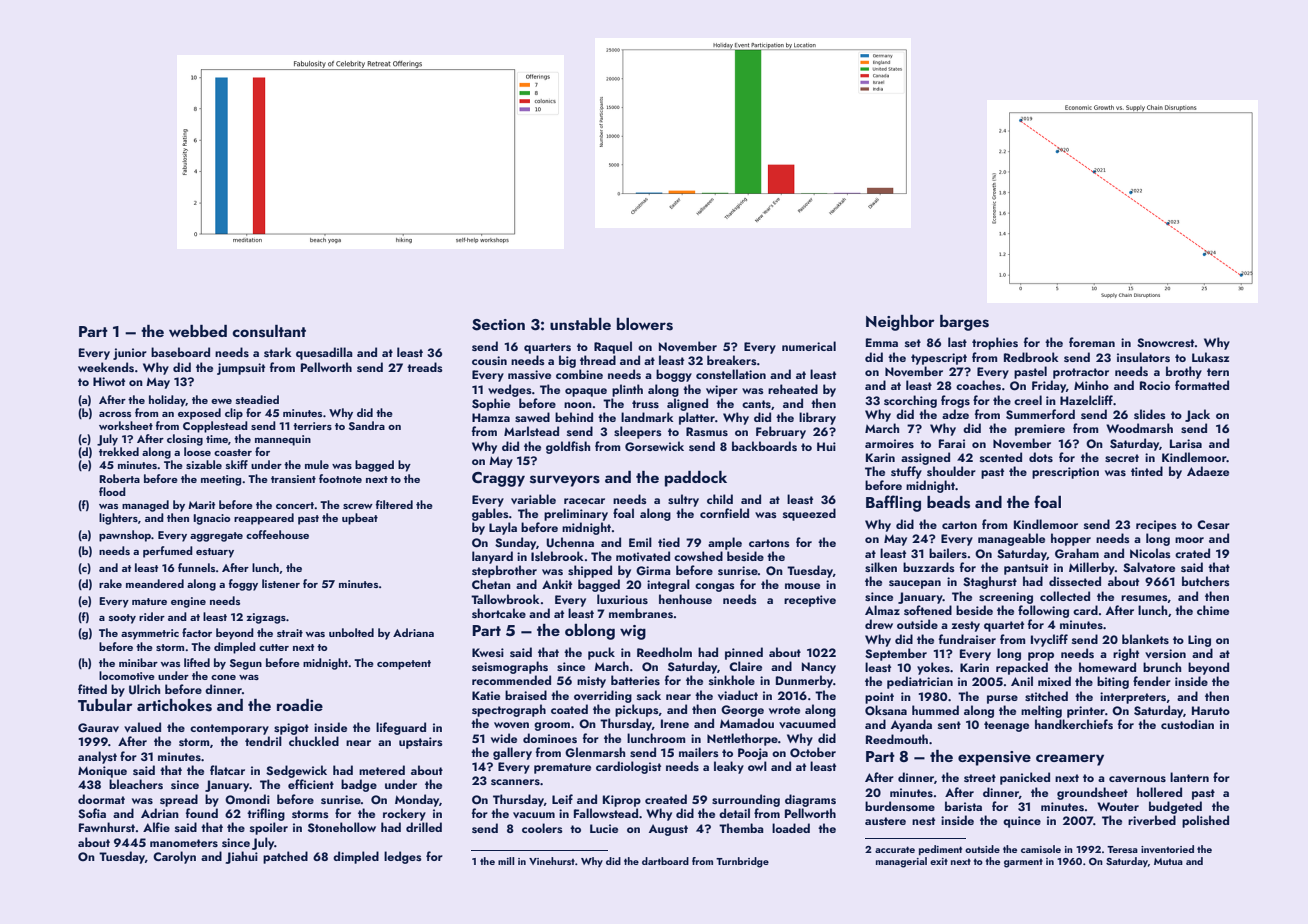 Image resolution: width=1308 pixels, height=924 pixels. What do you see at coordinates (112, 491) in the image?
I see `flood` at bounding box center [112, 491].
